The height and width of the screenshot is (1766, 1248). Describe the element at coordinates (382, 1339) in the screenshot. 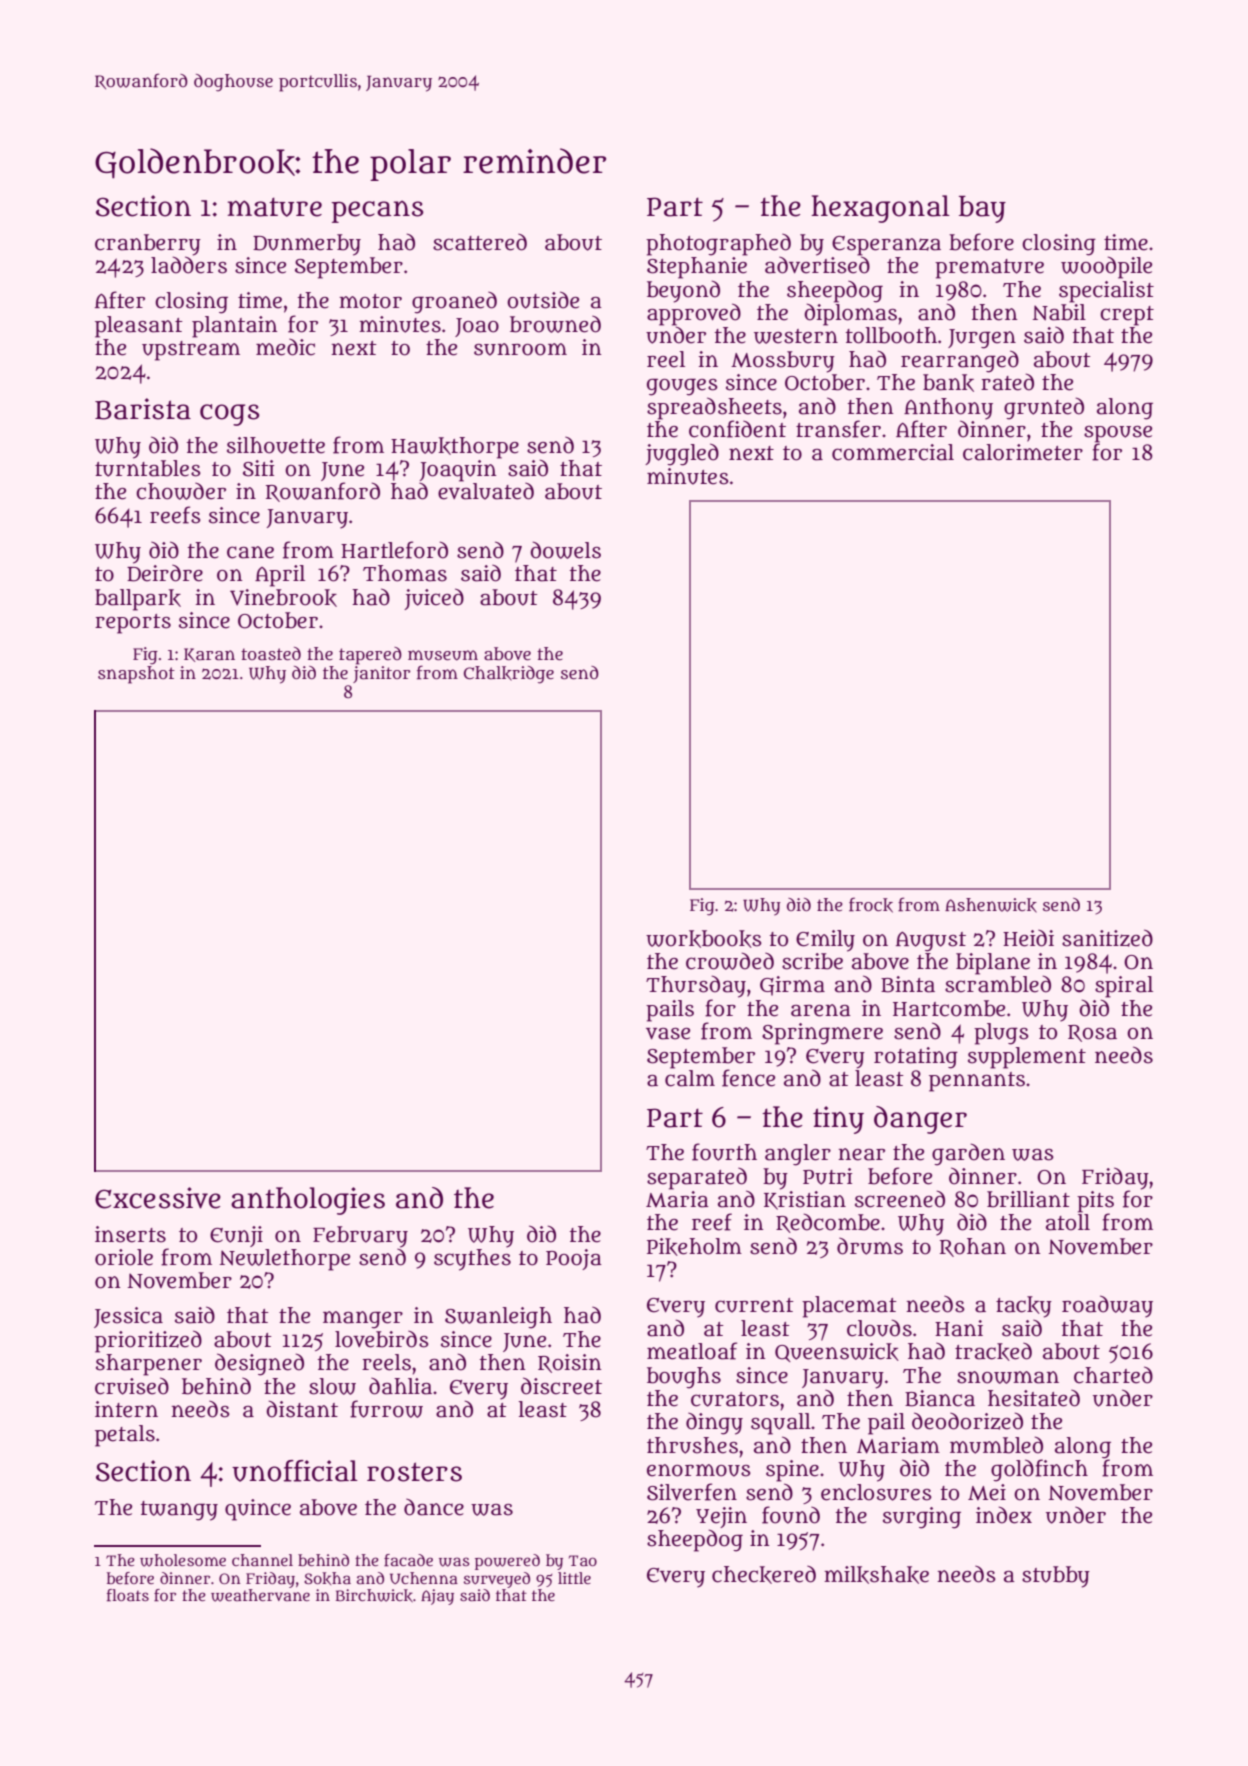

I see `lovebirds` at that location.
